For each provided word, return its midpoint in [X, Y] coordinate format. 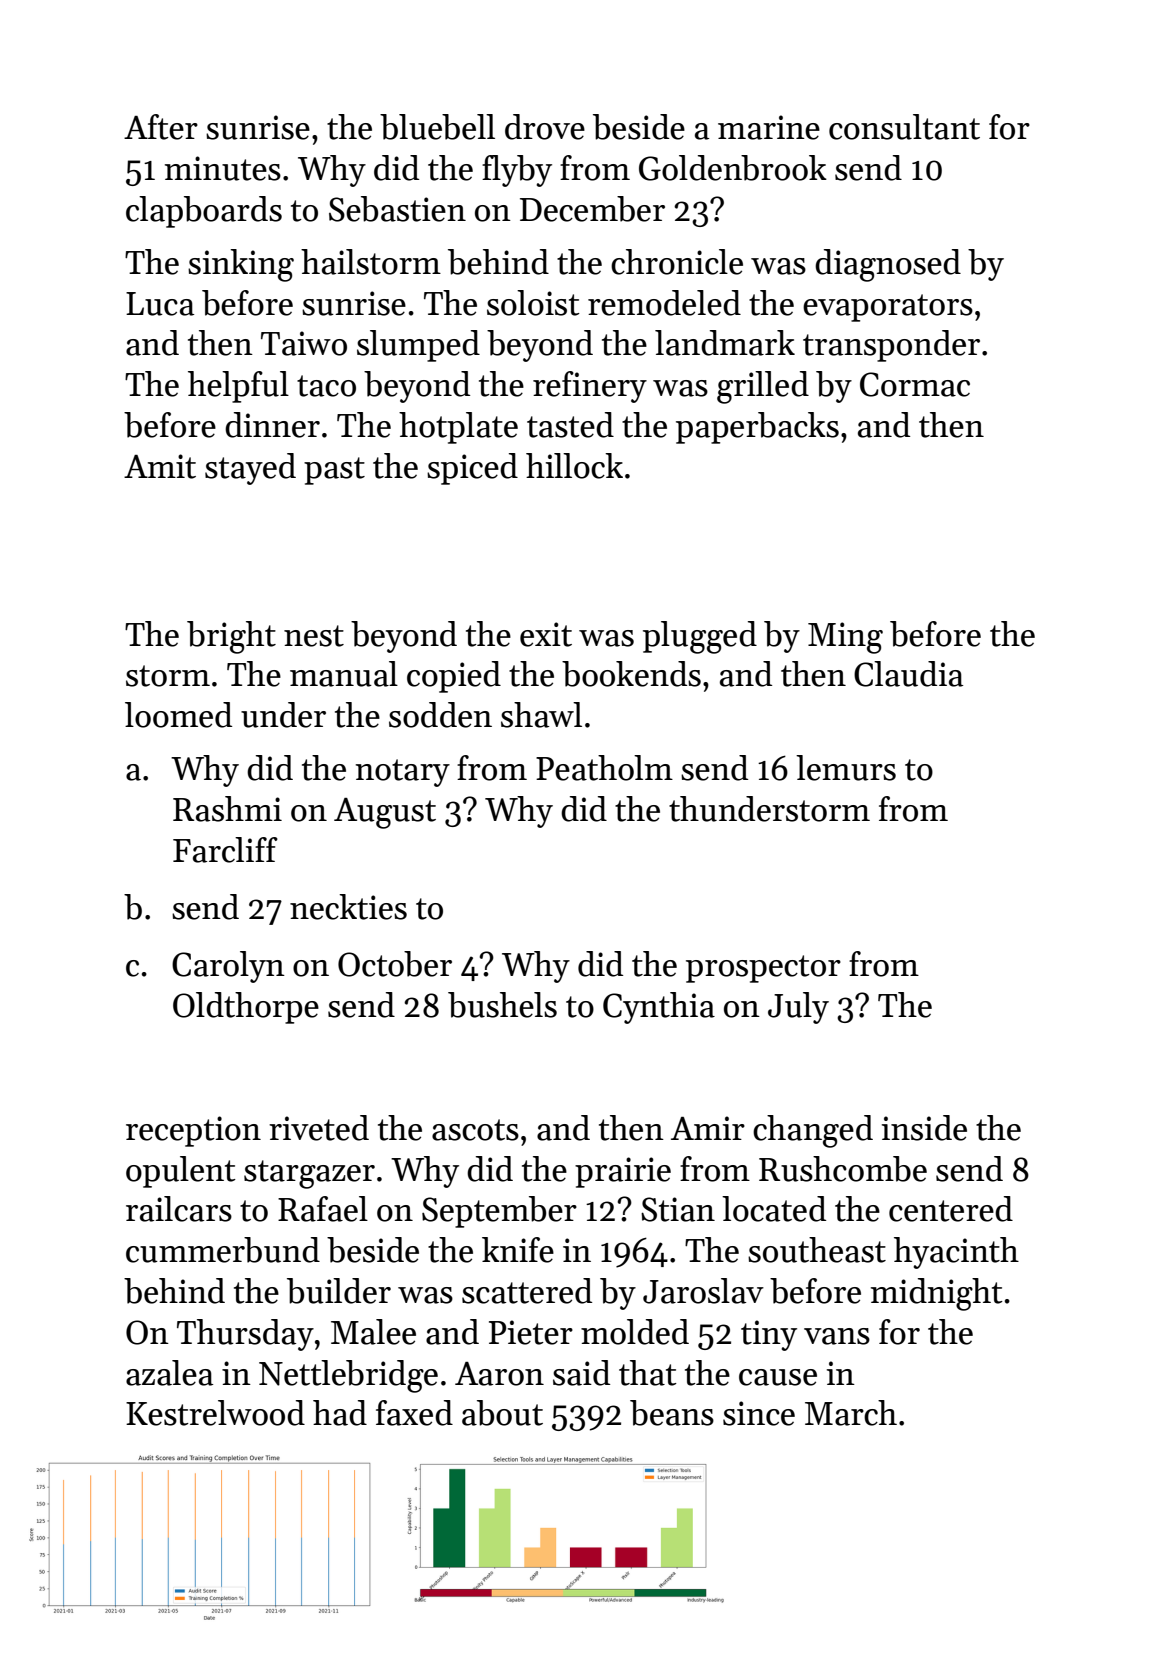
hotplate [458, 428]
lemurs [846, 768]
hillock [574, 466]
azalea [169, 1373]
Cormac [915, 384]
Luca [160, 304]
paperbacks [757, 428]
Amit [160, 466]
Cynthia [659, 1008]
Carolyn [228, 967]
